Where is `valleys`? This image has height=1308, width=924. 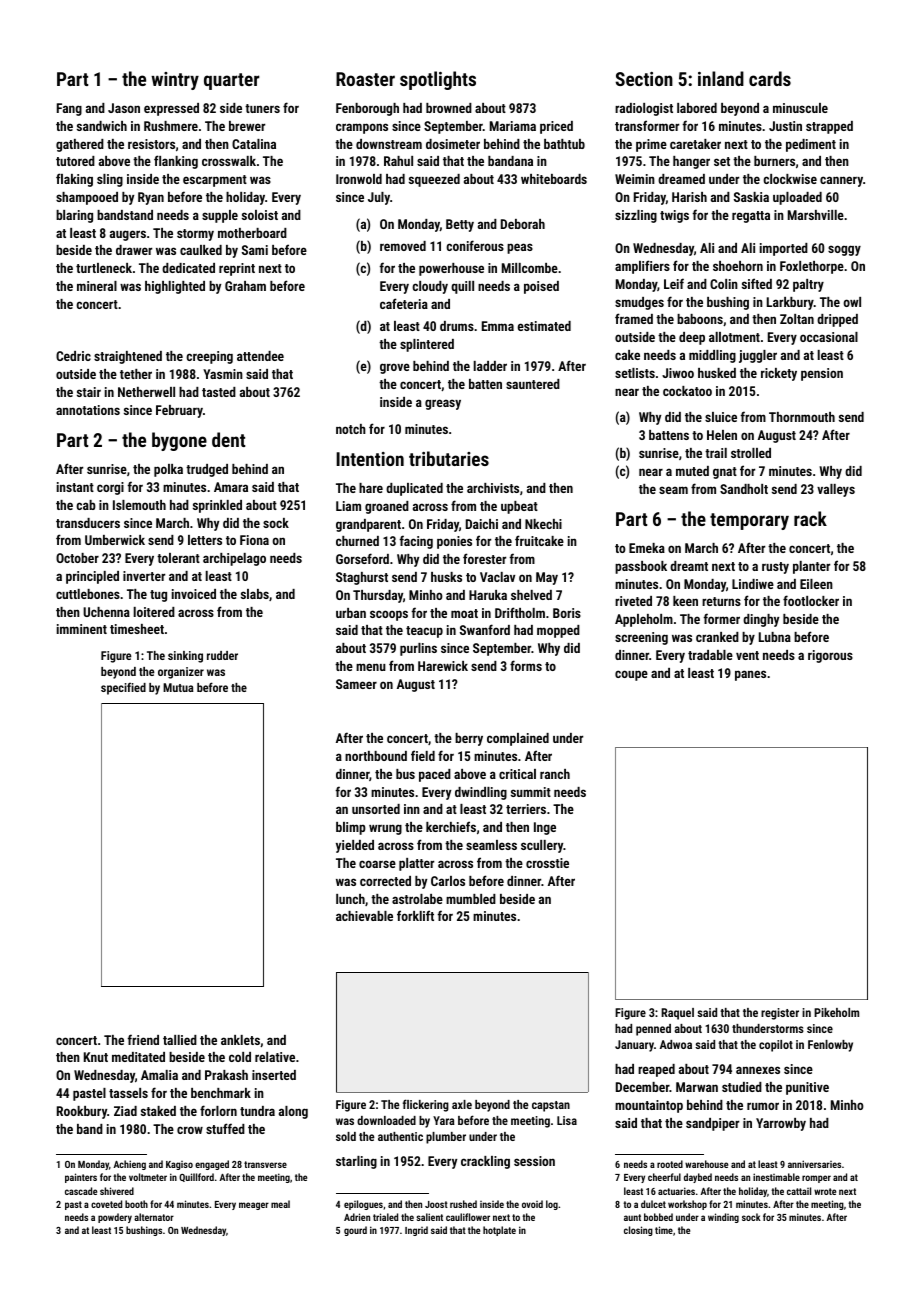 valleys is located at coordinates (836, 490).
